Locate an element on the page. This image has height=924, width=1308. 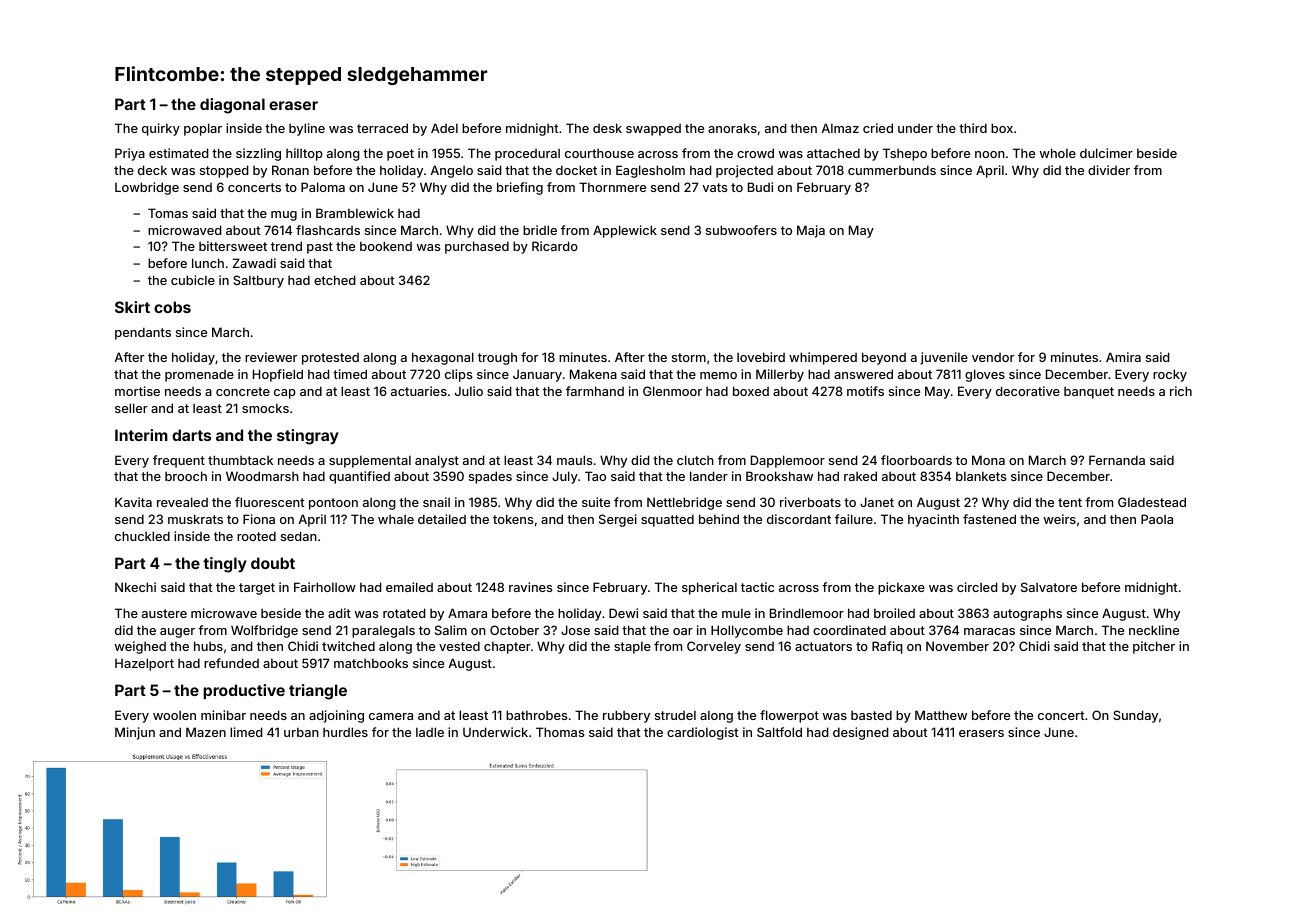
anoraks is located at coordinates (732, 128).
